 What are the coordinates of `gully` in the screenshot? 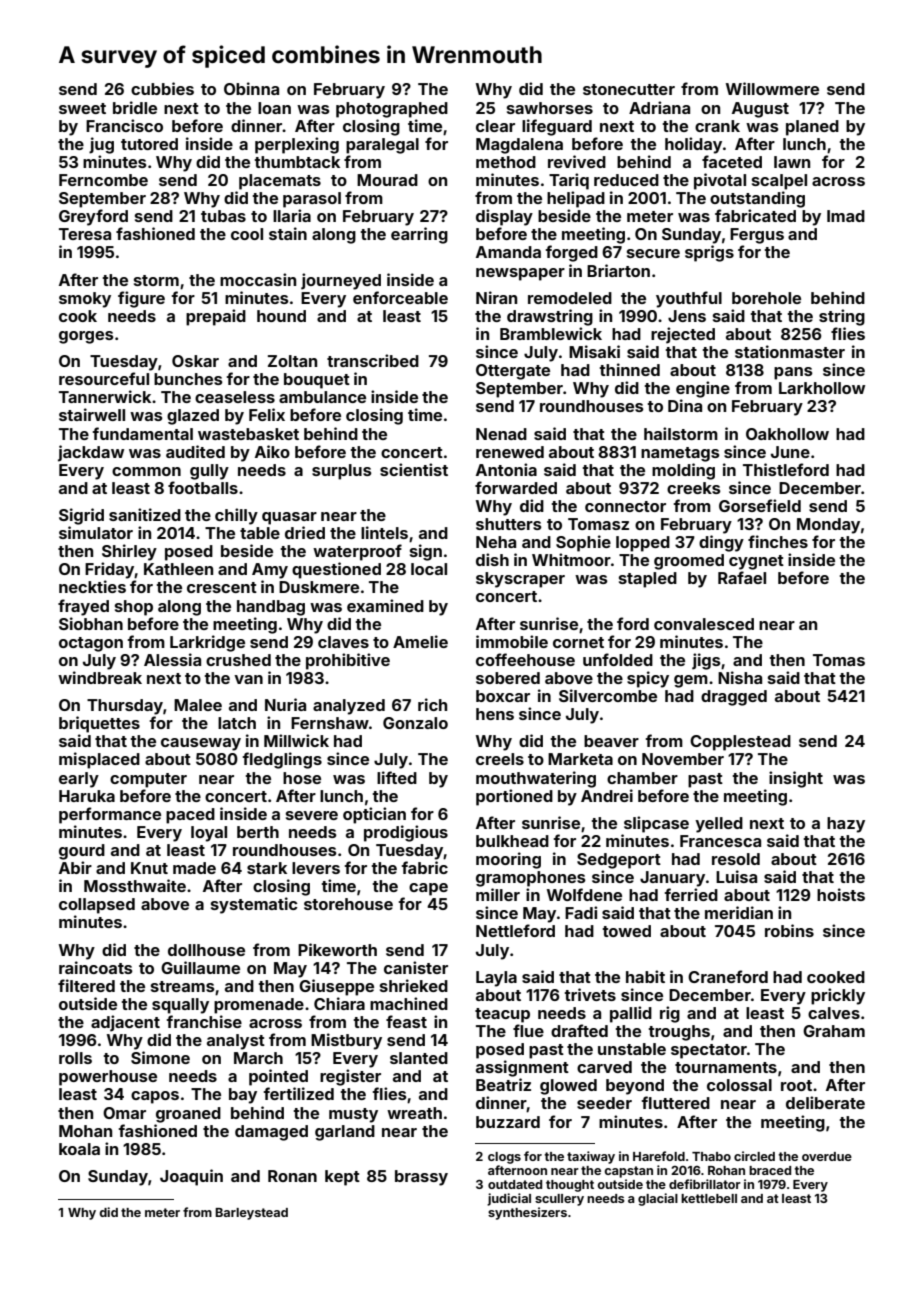 It's located at (209, 472).
